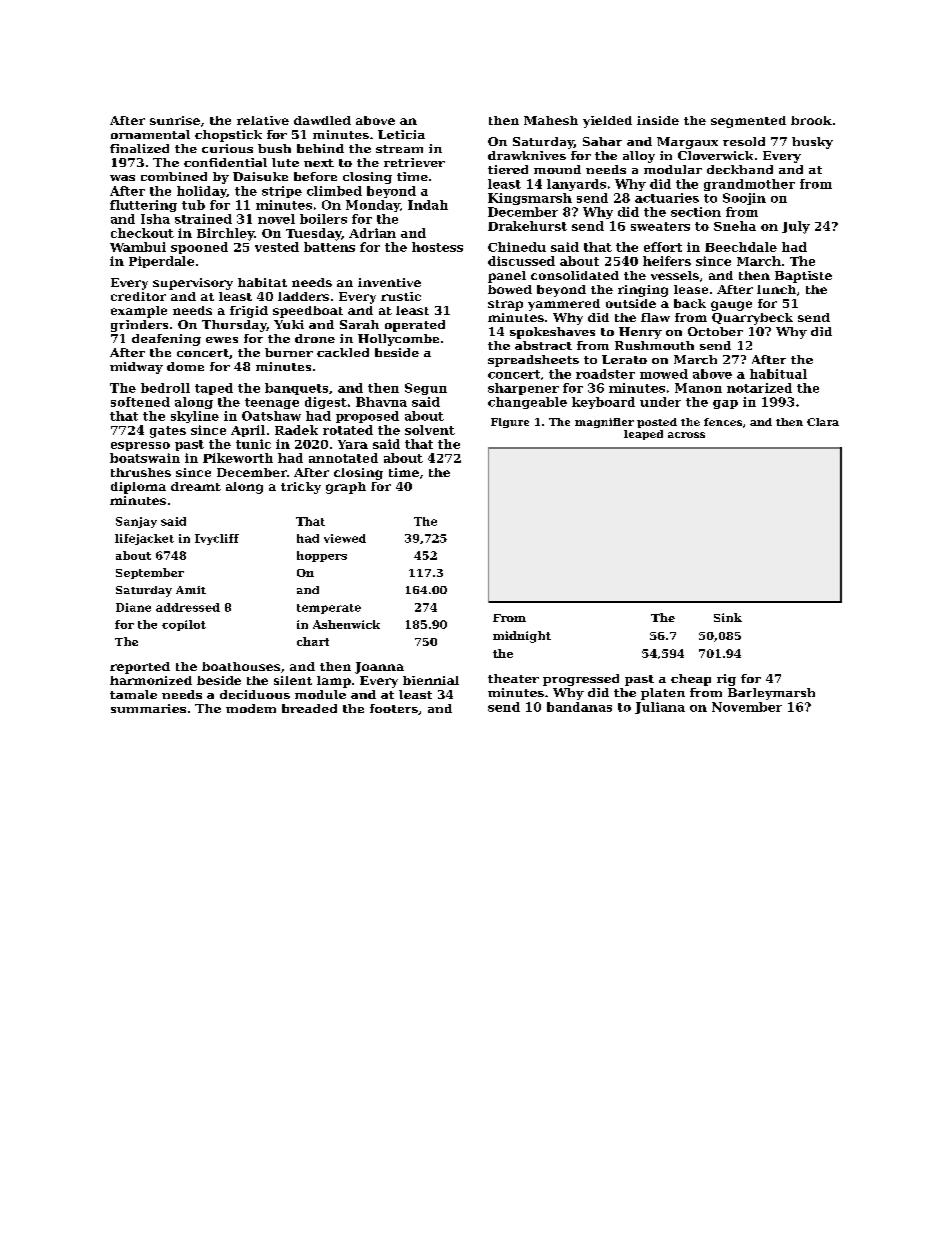 This screenshot has width=952, height=1233. What do you see at coordinates (811, 120) in the screenshot?
I see `brook` at bounding box center [811, 120].
